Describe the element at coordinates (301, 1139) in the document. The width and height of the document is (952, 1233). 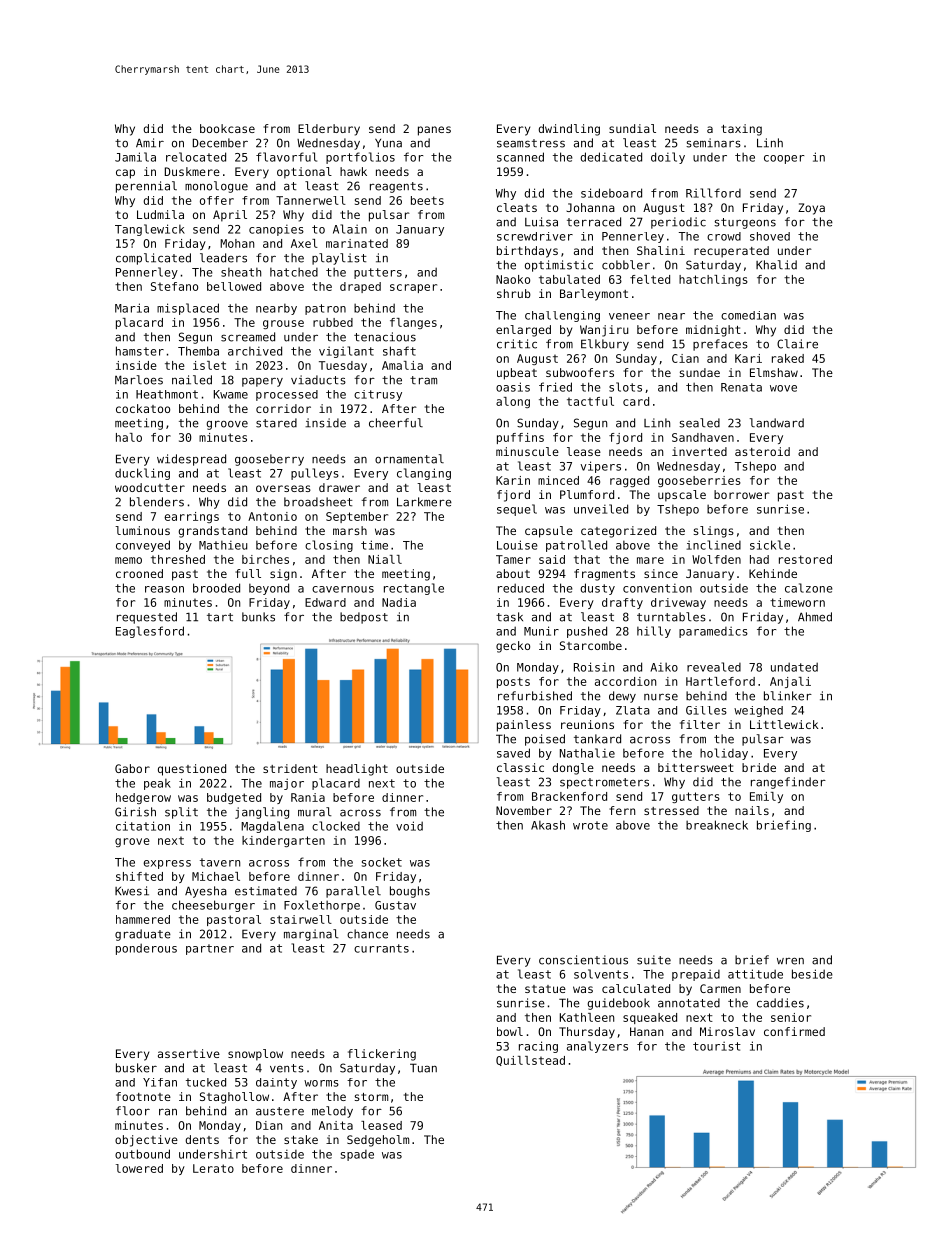
I see `stake` at that location.
